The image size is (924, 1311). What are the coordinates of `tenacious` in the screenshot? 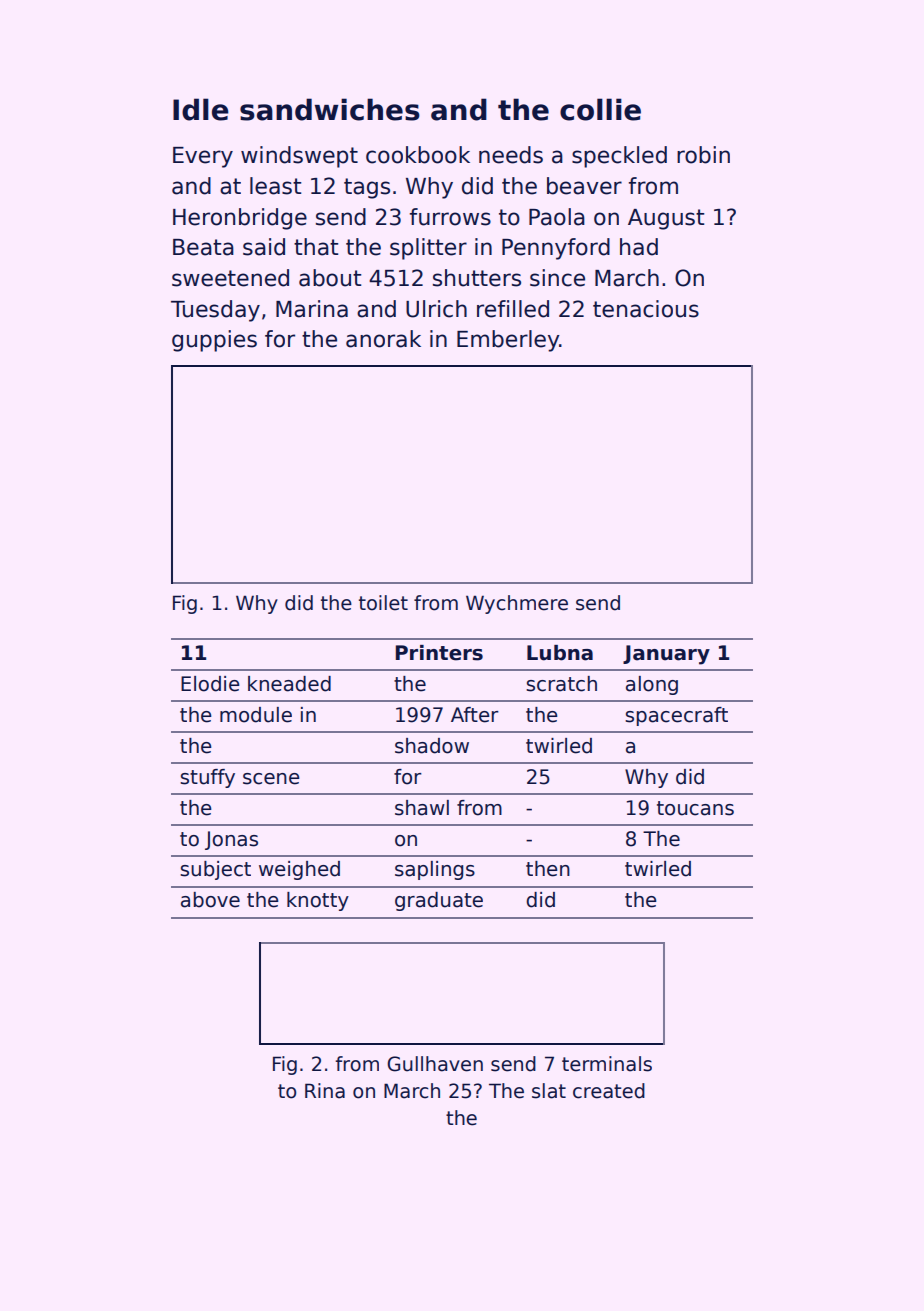 It's located at (646, 309).
